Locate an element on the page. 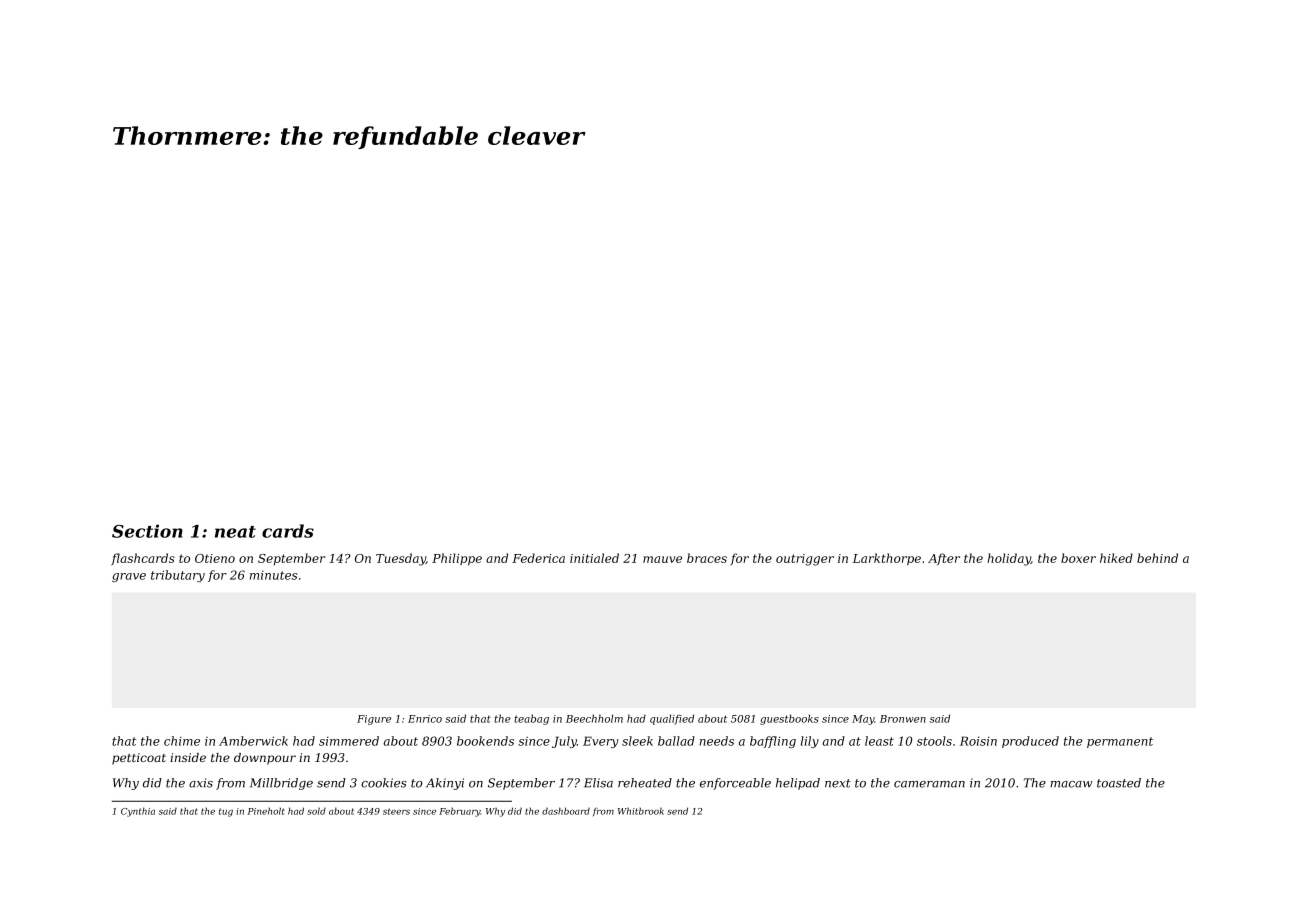  permanent is located at coordinates (1120, 742).
